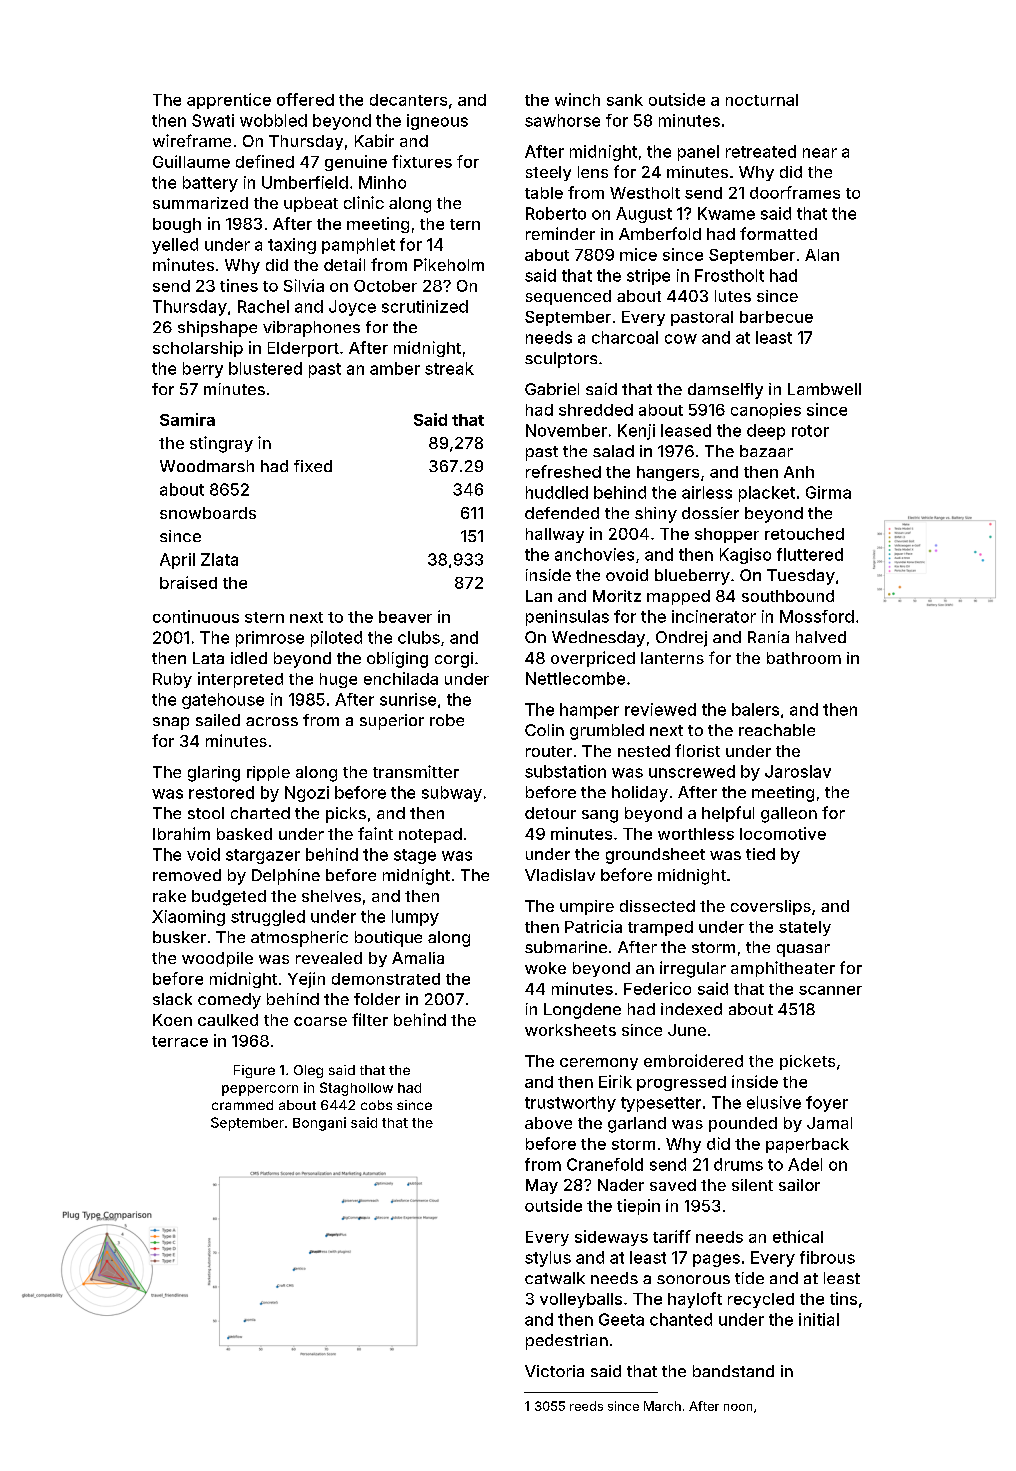  I want to click on comedy, so click(229, 1001).
